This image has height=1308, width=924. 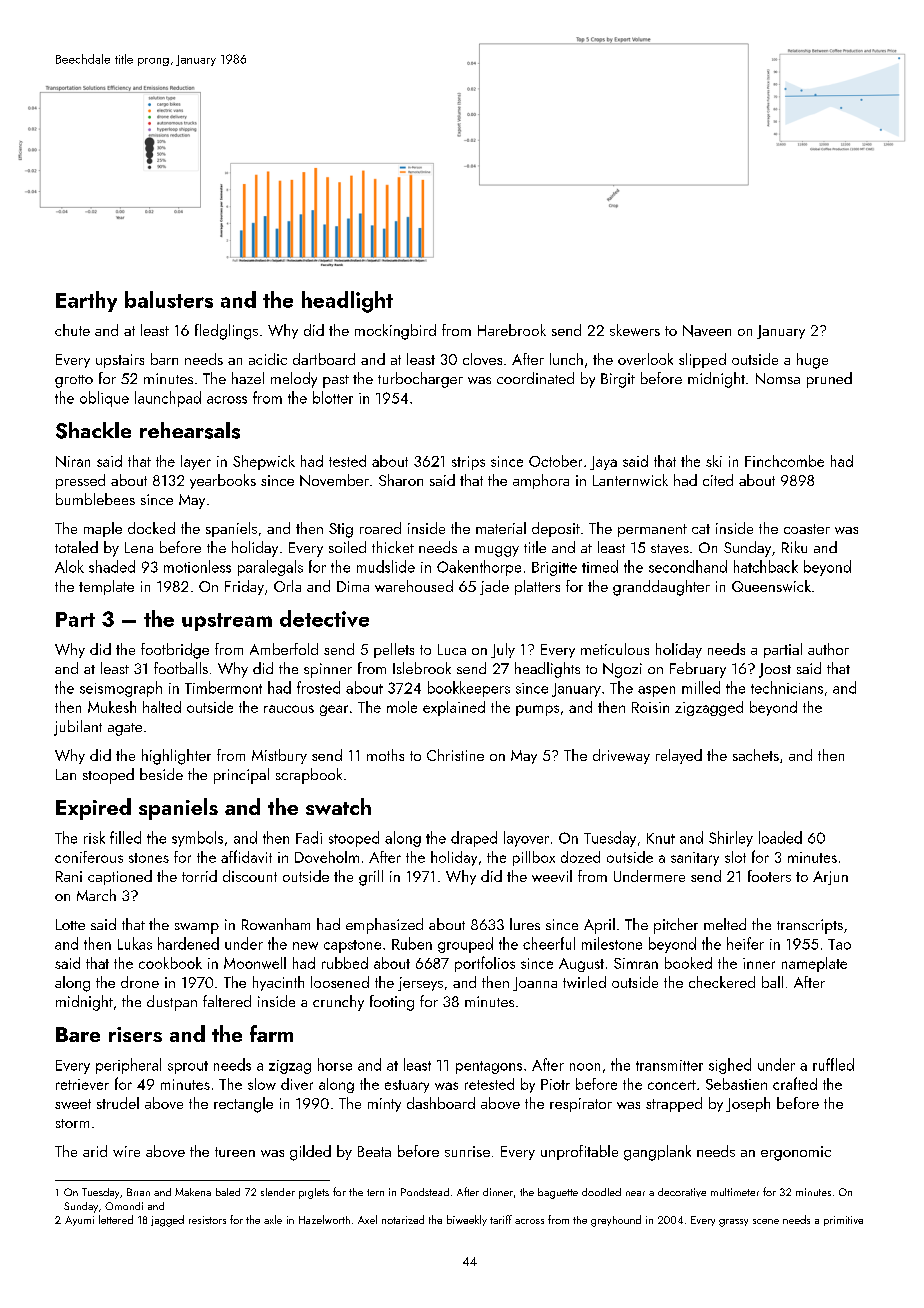 I want to click on biweekly, so click(x=467, y=1220).
